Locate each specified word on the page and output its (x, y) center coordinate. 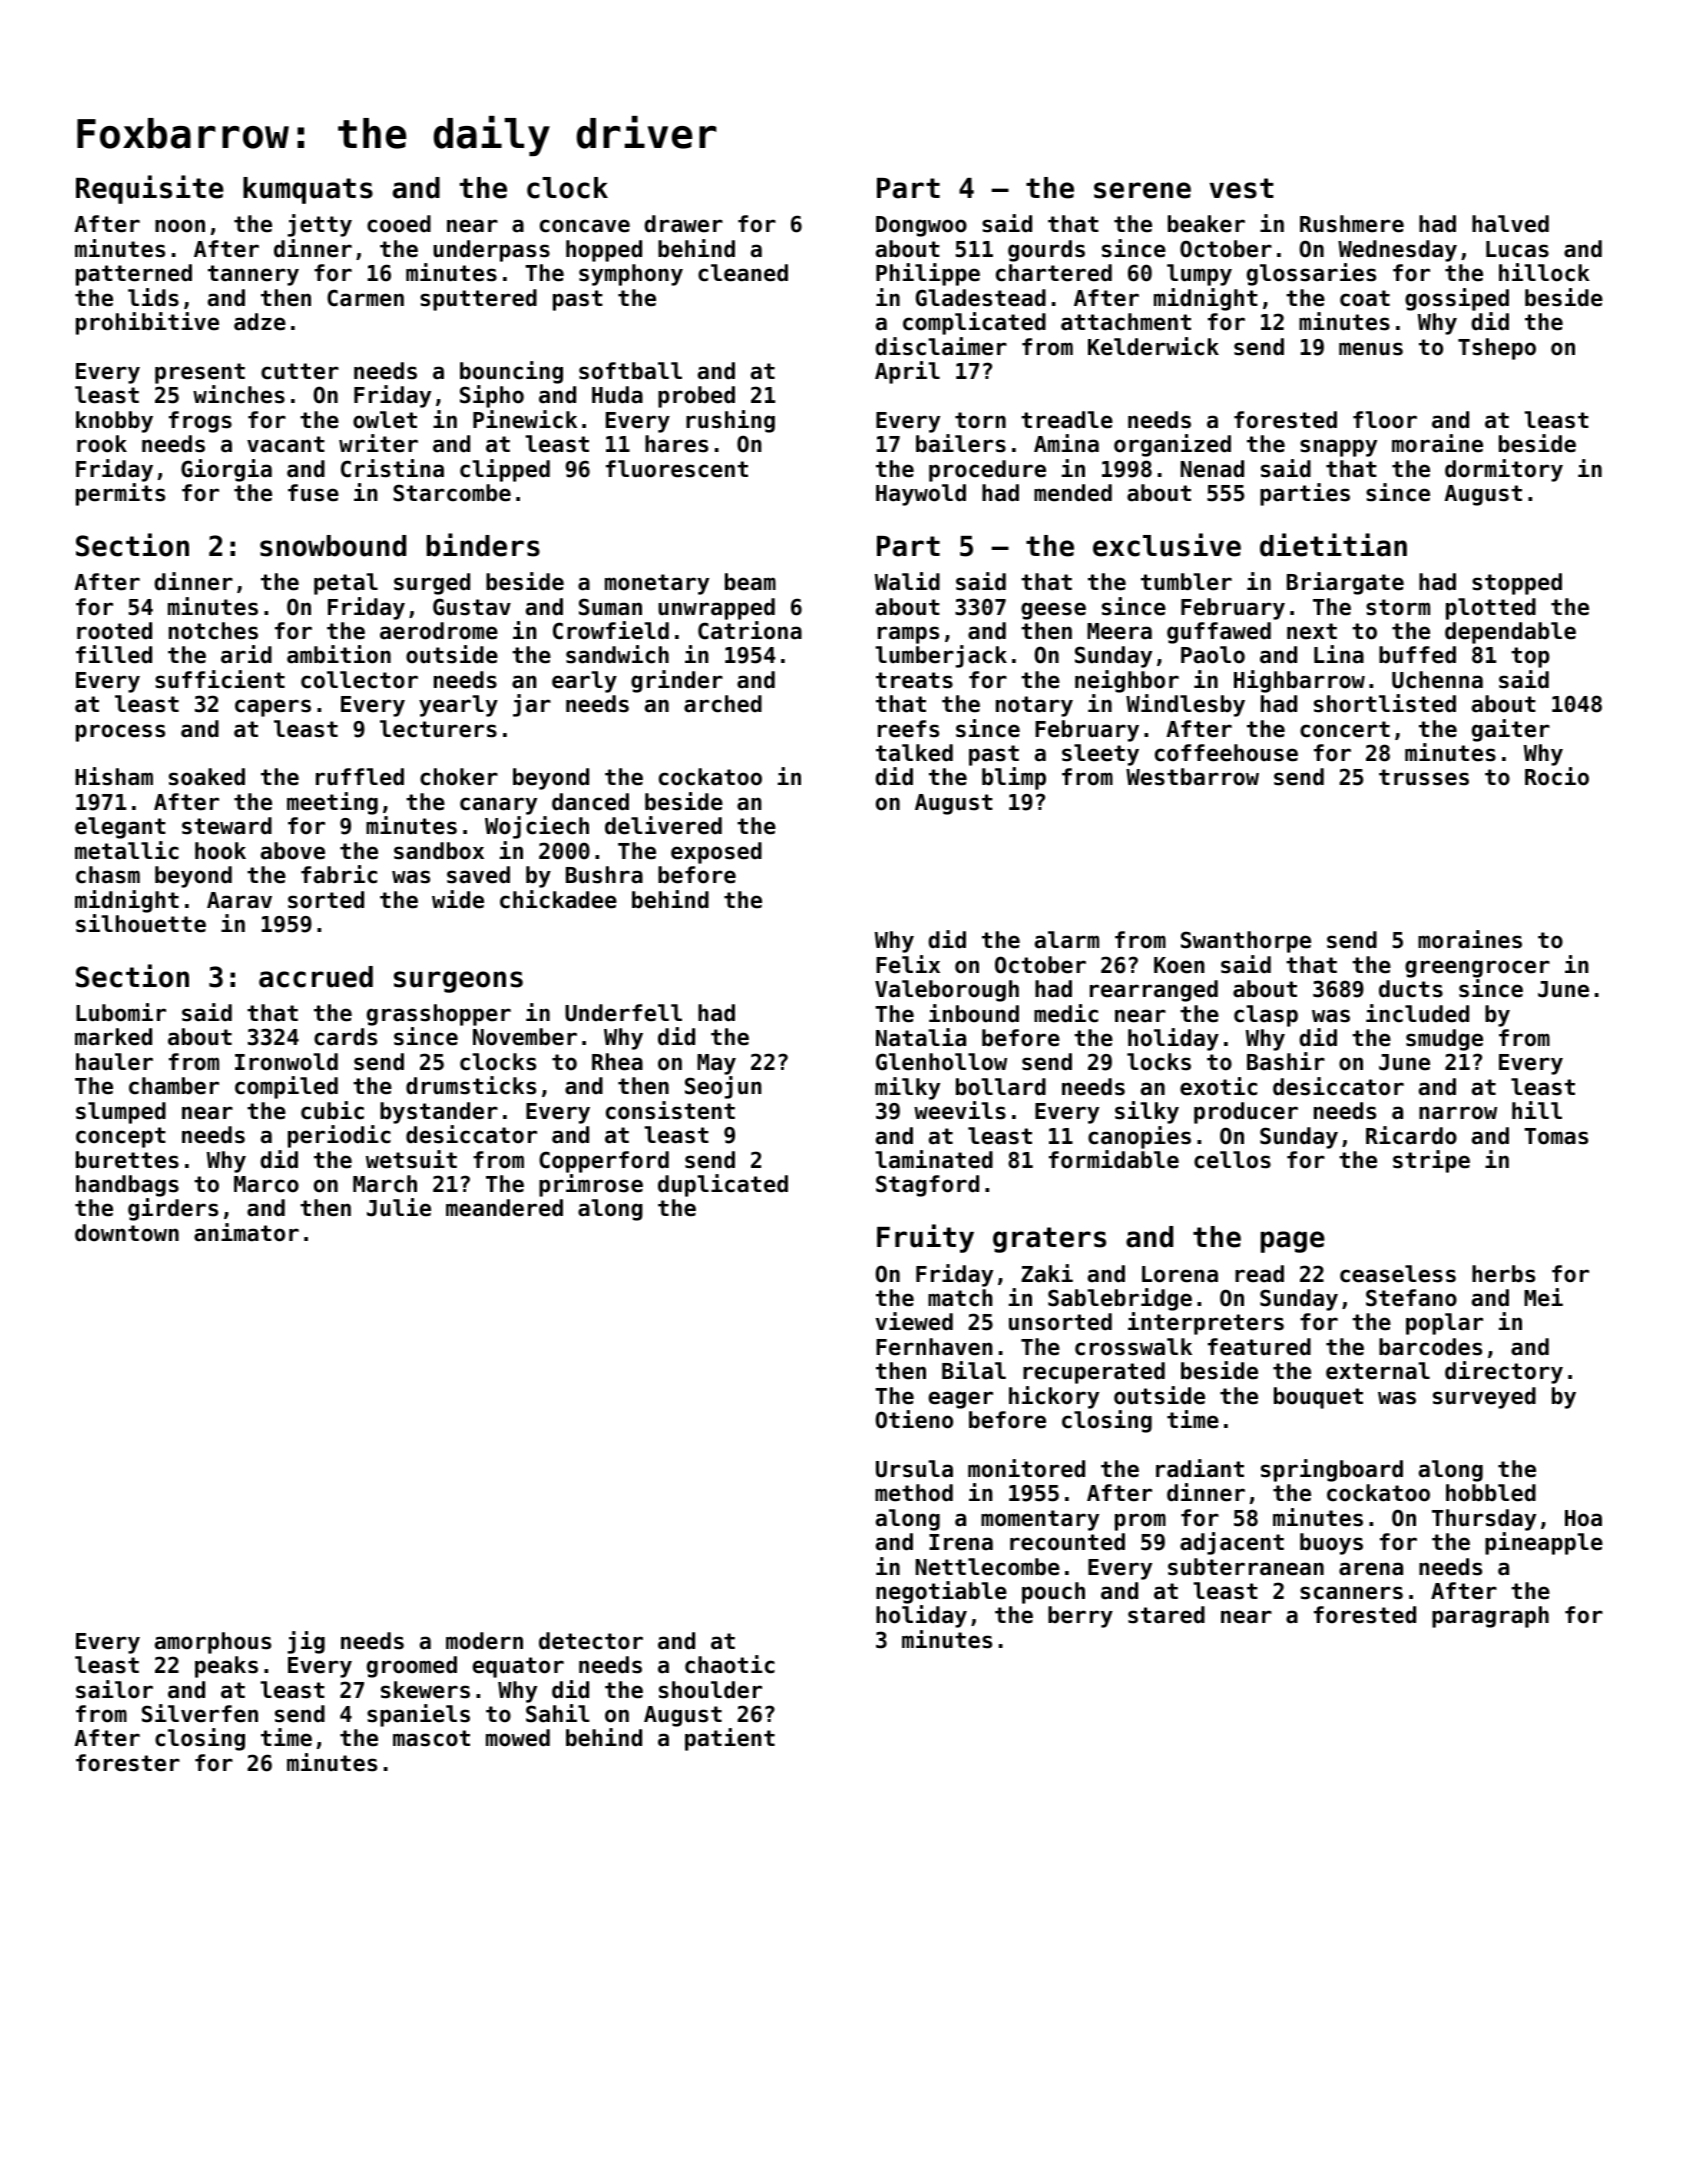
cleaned (743, 273)
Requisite (150, 189)
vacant (286, 444)
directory (1504, 1372)
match (960, 1298)
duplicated (723, 1185)
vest (1242, 188)
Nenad (1212, 469)
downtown (127, 1233)
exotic (1218, 1086)
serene (1142, 190)
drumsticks (471, 1085)
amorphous (213, 1643)
